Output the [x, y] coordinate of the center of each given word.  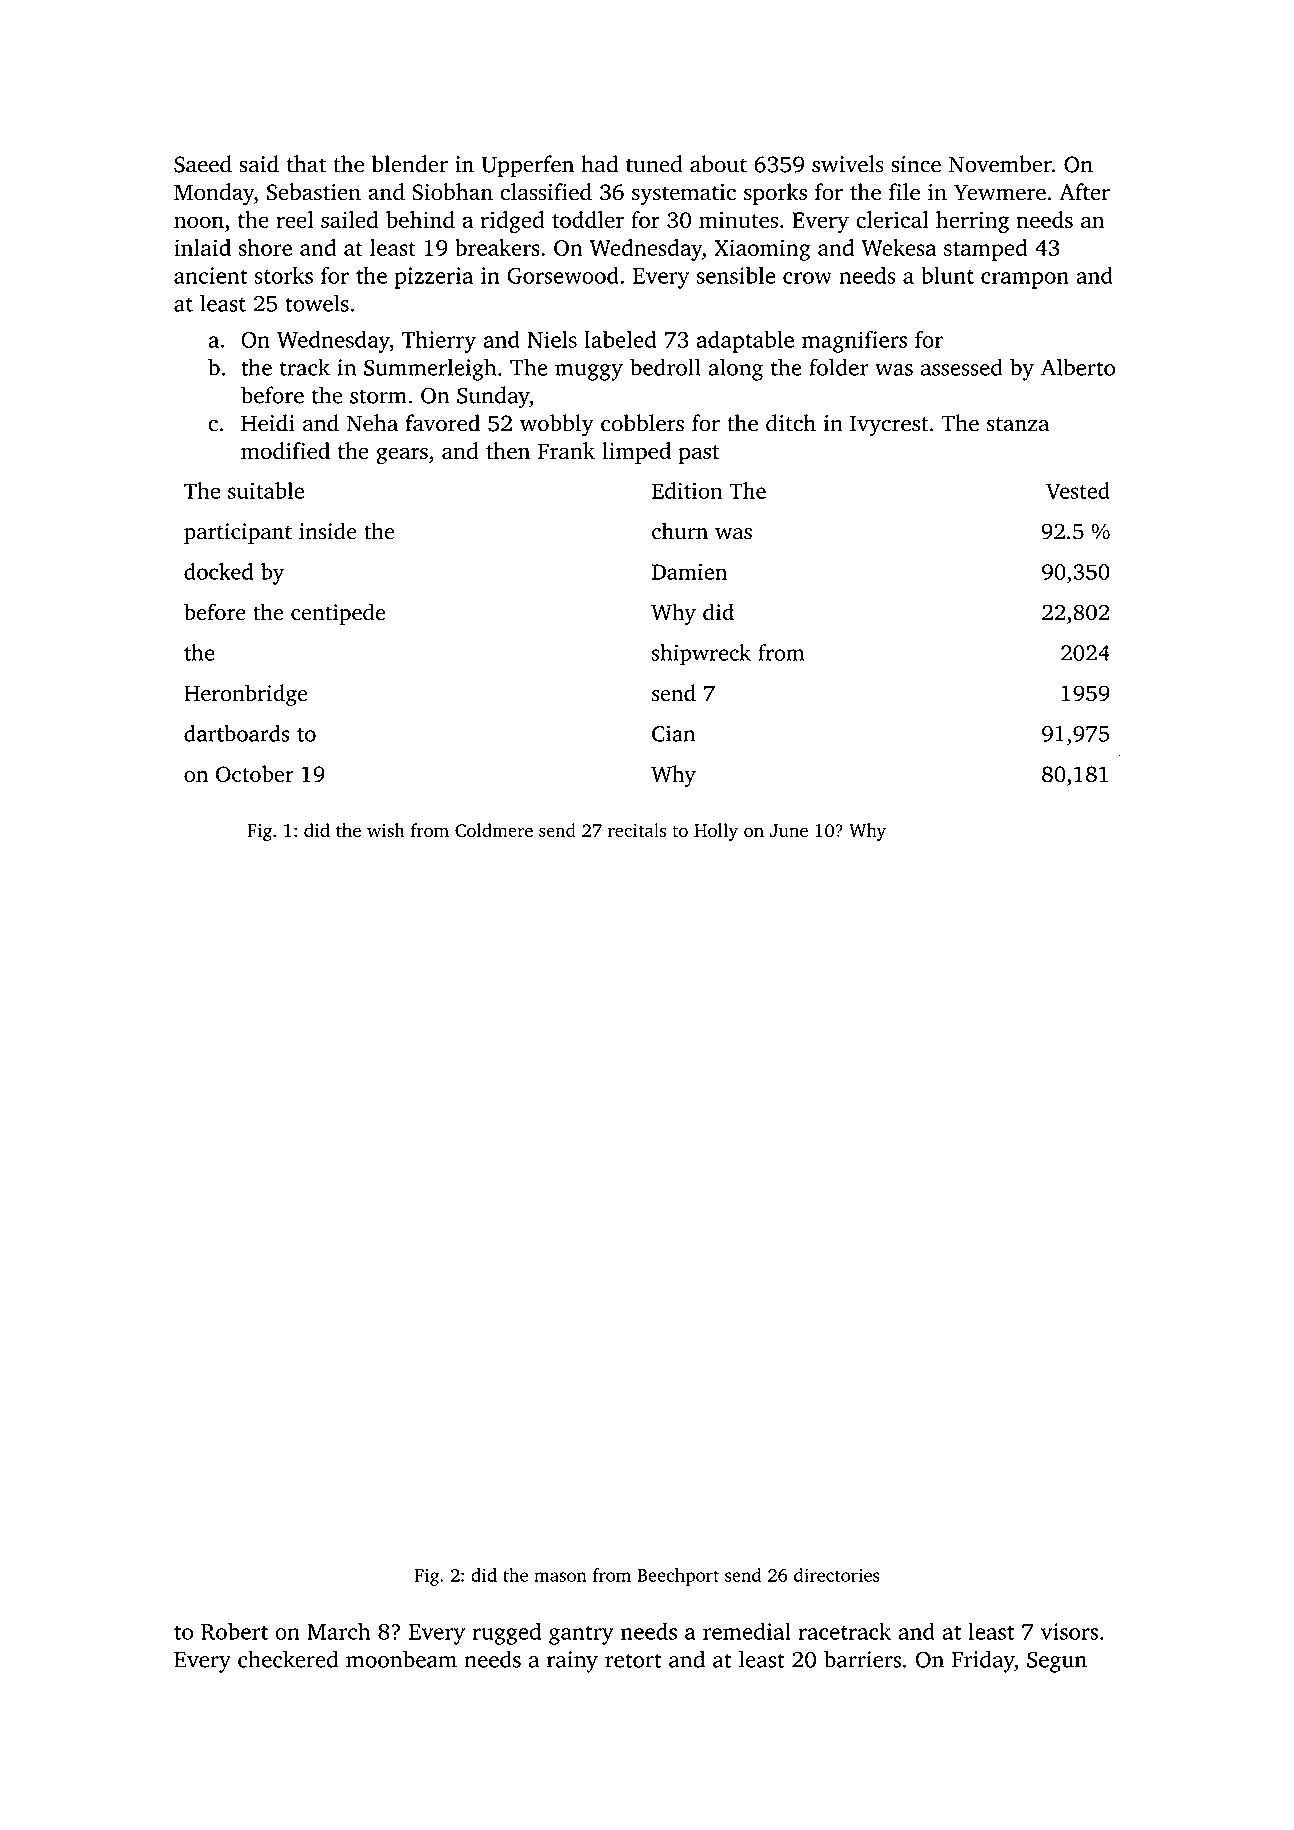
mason [560, 1577]
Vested [1078, 490]
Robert [234, 1631]
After [1084, 192]
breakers [497, 247]
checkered [288, 1659]
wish [386, 830]
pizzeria [434, 278]
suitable [266, 490]
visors [1069, 1631]
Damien [689, 571]
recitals [637, 830]
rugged [506, 1633]
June [789, 830]
